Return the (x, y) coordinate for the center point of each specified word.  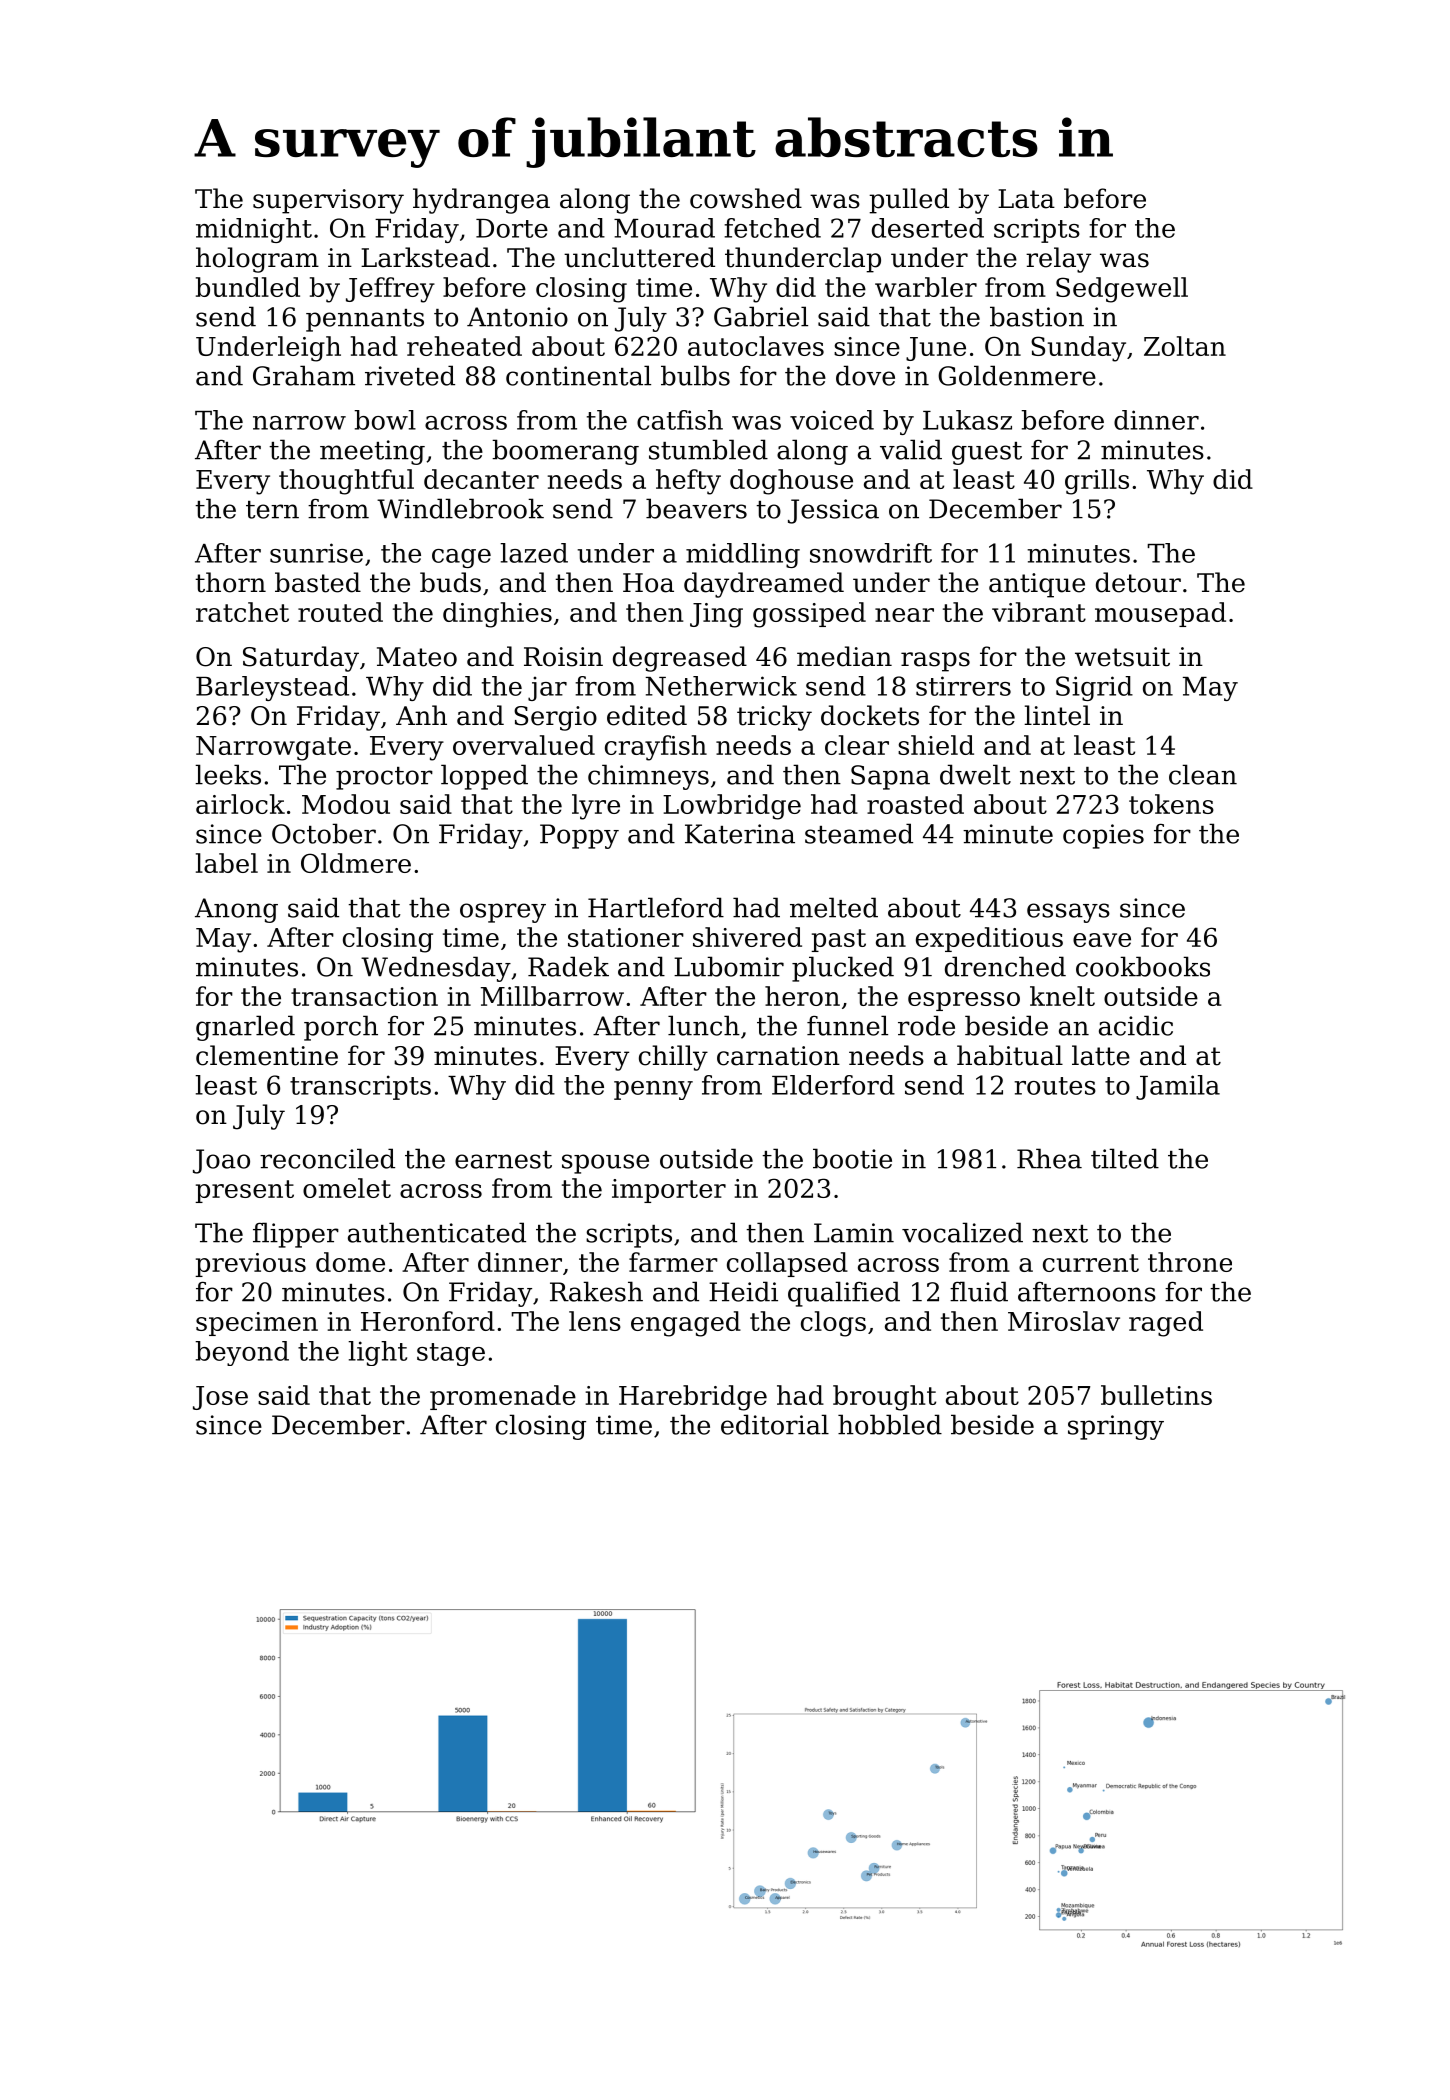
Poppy (579, 836)
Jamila (1178, 1087)
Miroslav (1064, 1321)
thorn (230, 582)
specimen (257, 1324)
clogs (833, 1324)
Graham (304, 375)
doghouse (791, 482)
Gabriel (761, 316)
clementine (267, 1055)
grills (1097, 482)
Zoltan (1185, 346)
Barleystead (272, 688)
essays (1068, 913)
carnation (778, 1056)
